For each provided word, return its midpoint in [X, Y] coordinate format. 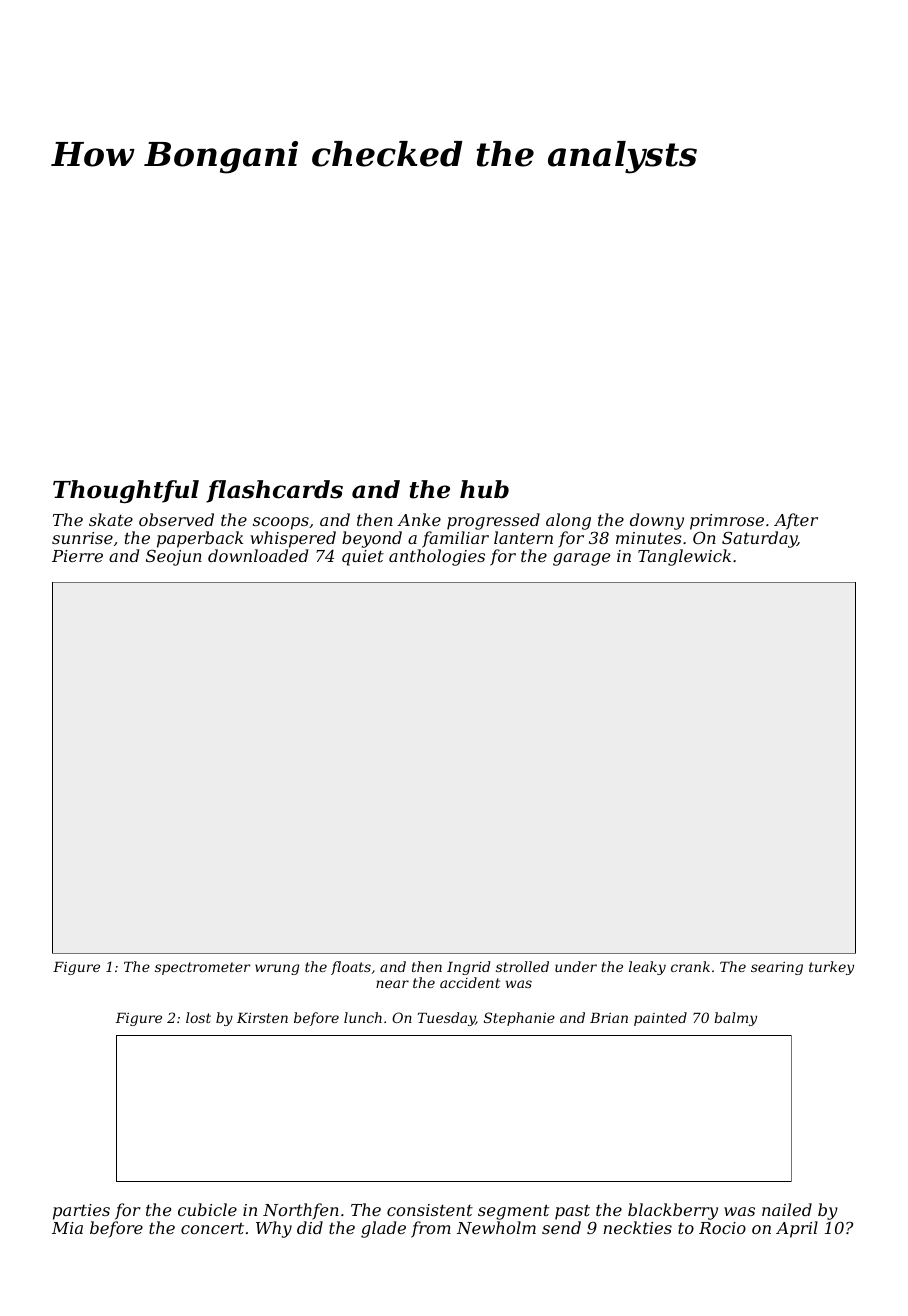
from [431, 1229]
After [796, 521]
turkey [831, 968]
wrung [277, 969]
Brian [609, 1018]
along [568, 521]
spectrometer [202, 968]
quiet [363, 558]
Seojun [174, 558]
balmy [735, 1019]
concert [212, 1228]
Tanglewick [684, 557]
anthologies [437, 557]
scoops [281, 523]
